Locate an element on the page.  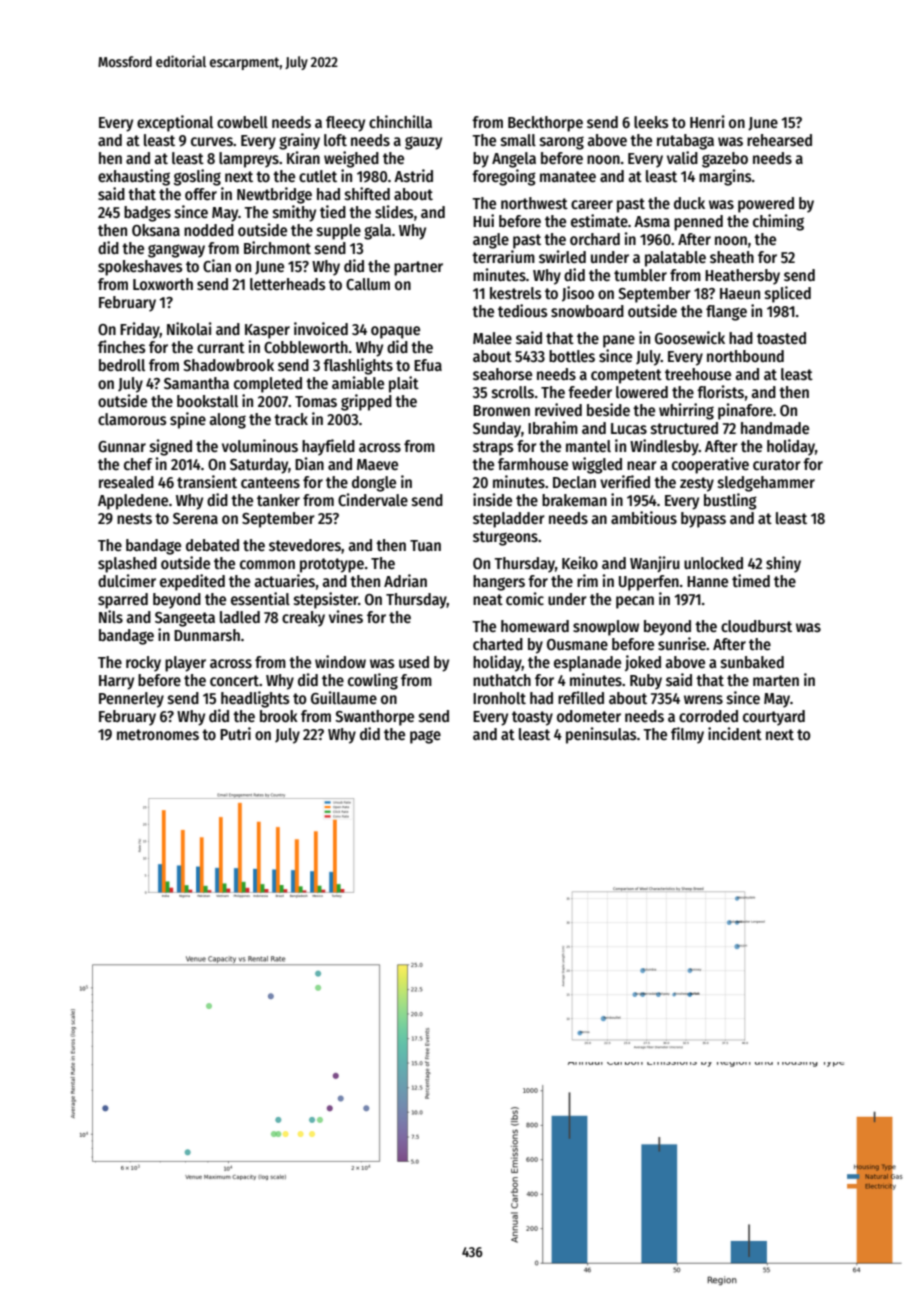
creaky is located at coordinates (303, 619).
